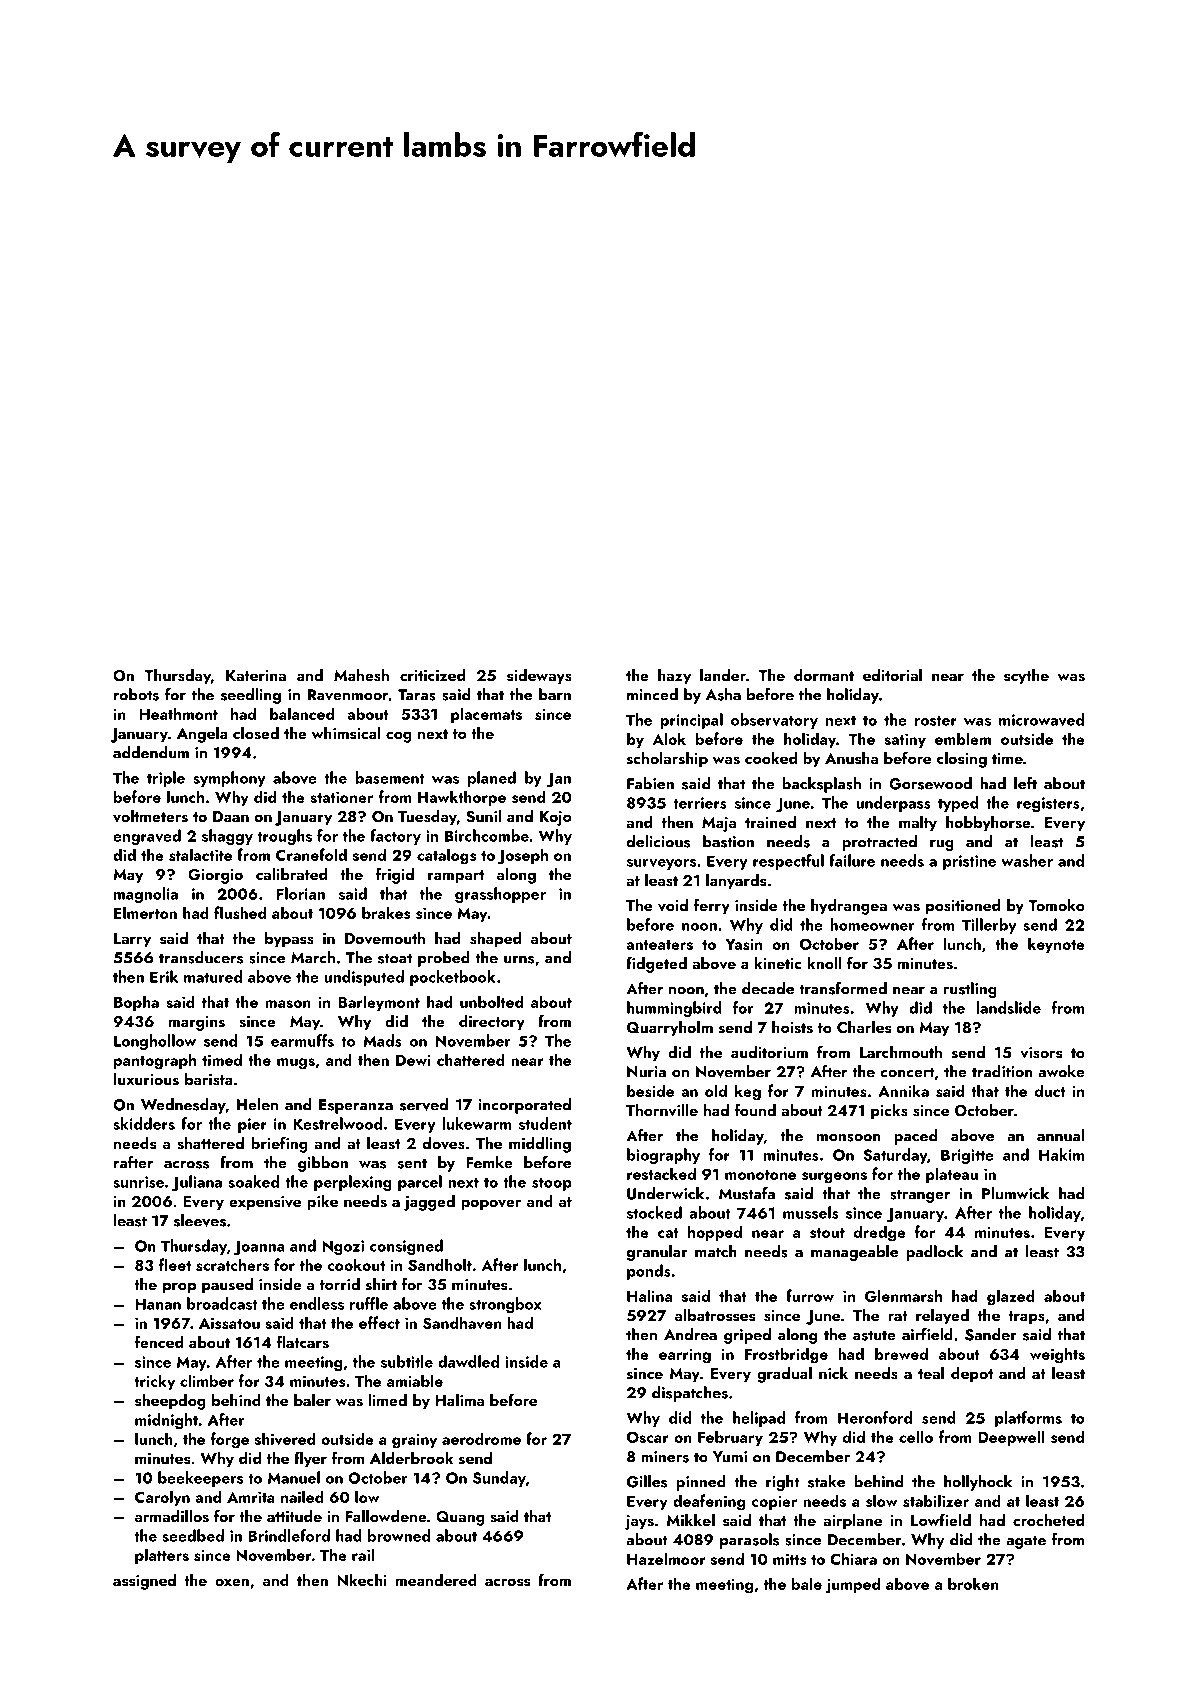 This page has width=1198, height=1694. I want to click on Anusha, so click(851, 758).
